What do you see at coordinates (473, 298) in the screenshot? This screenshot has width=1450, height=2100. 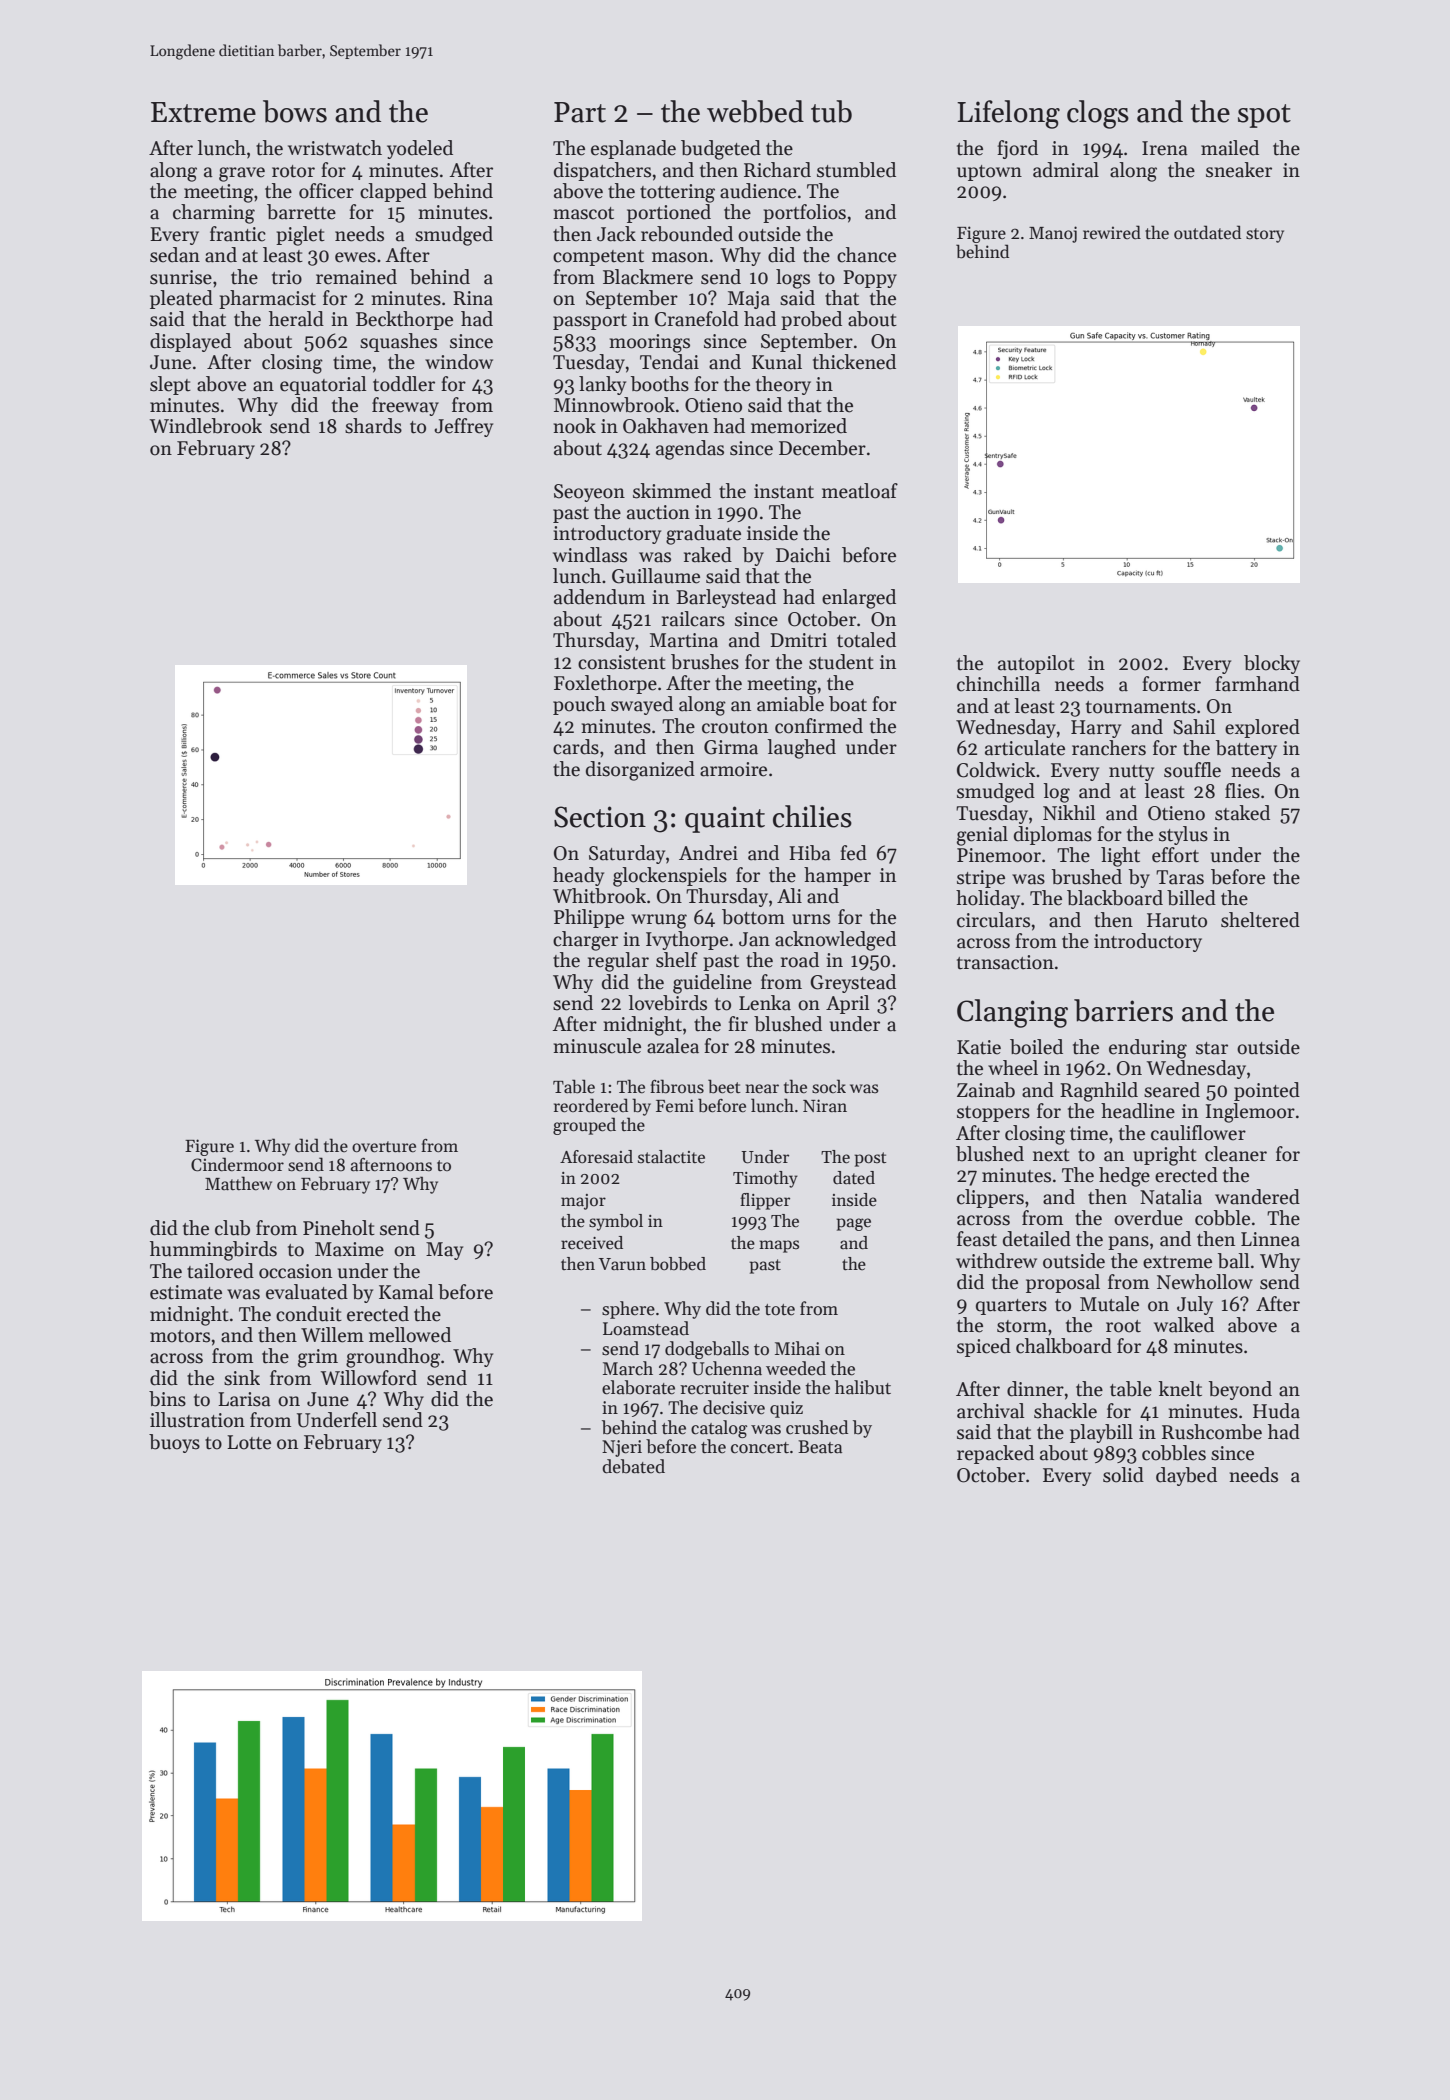 I see `Rina` at bounding box center [473, 298].
